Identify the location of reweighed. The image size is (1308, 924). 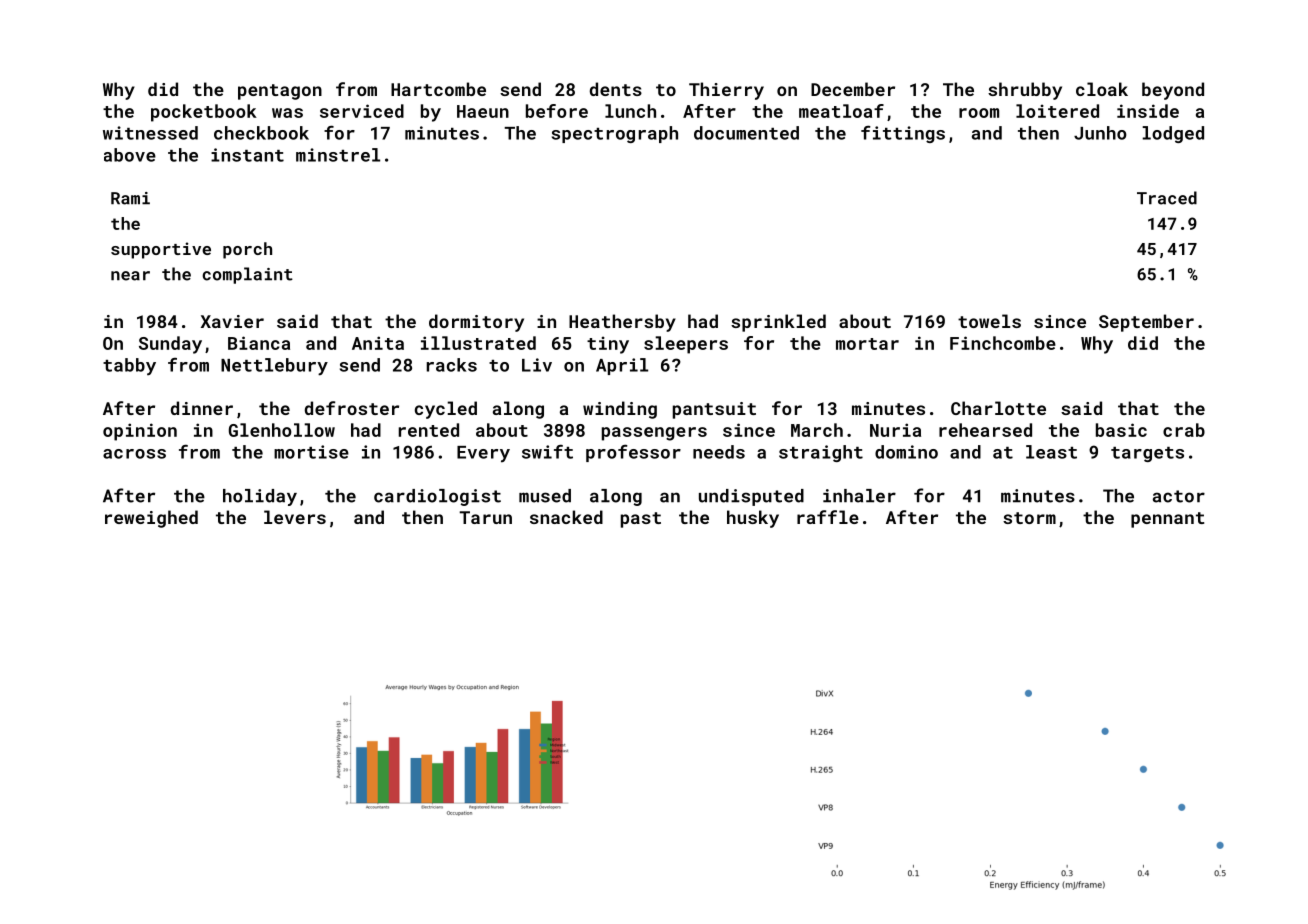
(151, 519).
